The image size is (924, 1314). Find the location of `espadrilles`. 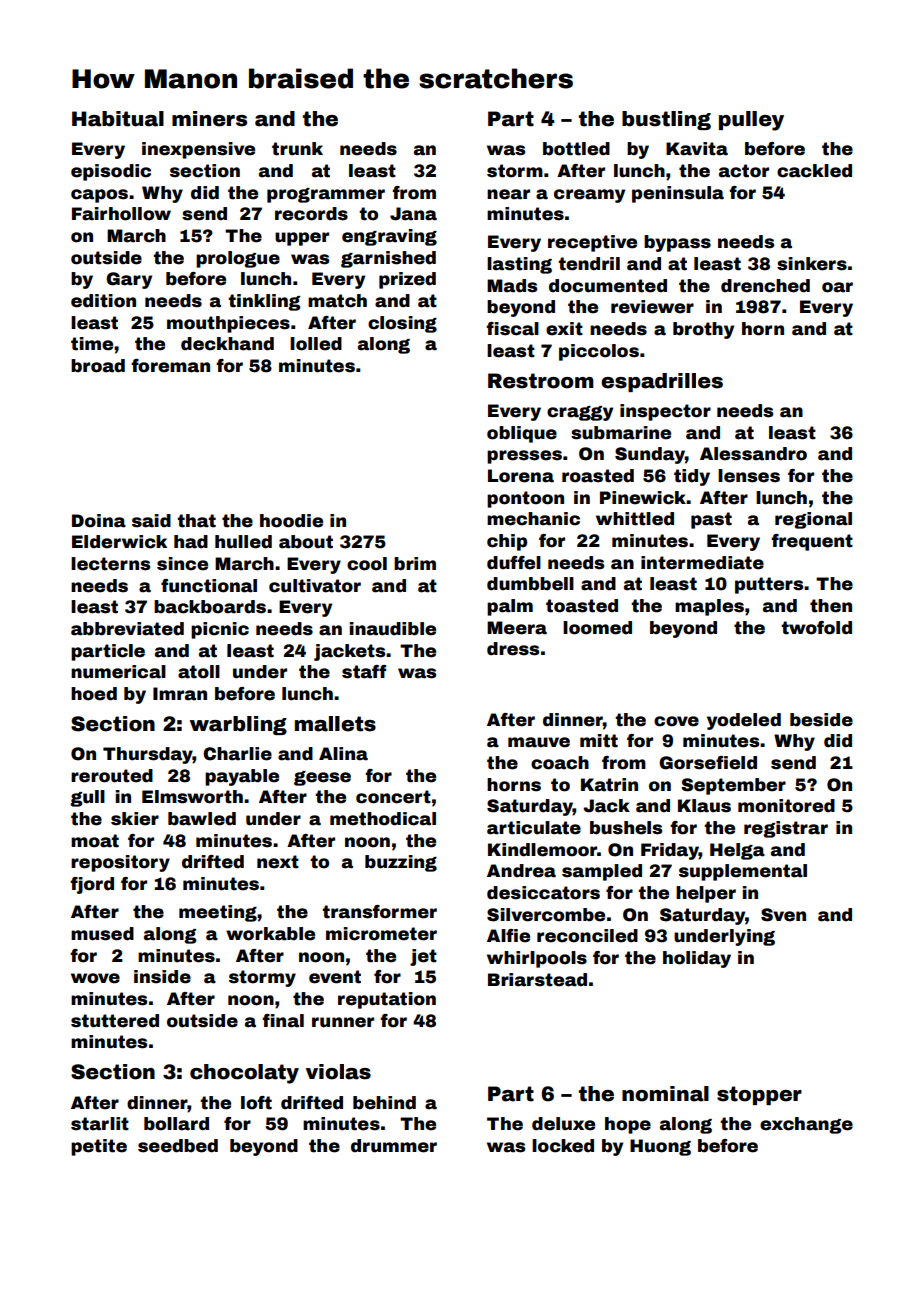

espadrilles is located at coordinates (662, 382).
